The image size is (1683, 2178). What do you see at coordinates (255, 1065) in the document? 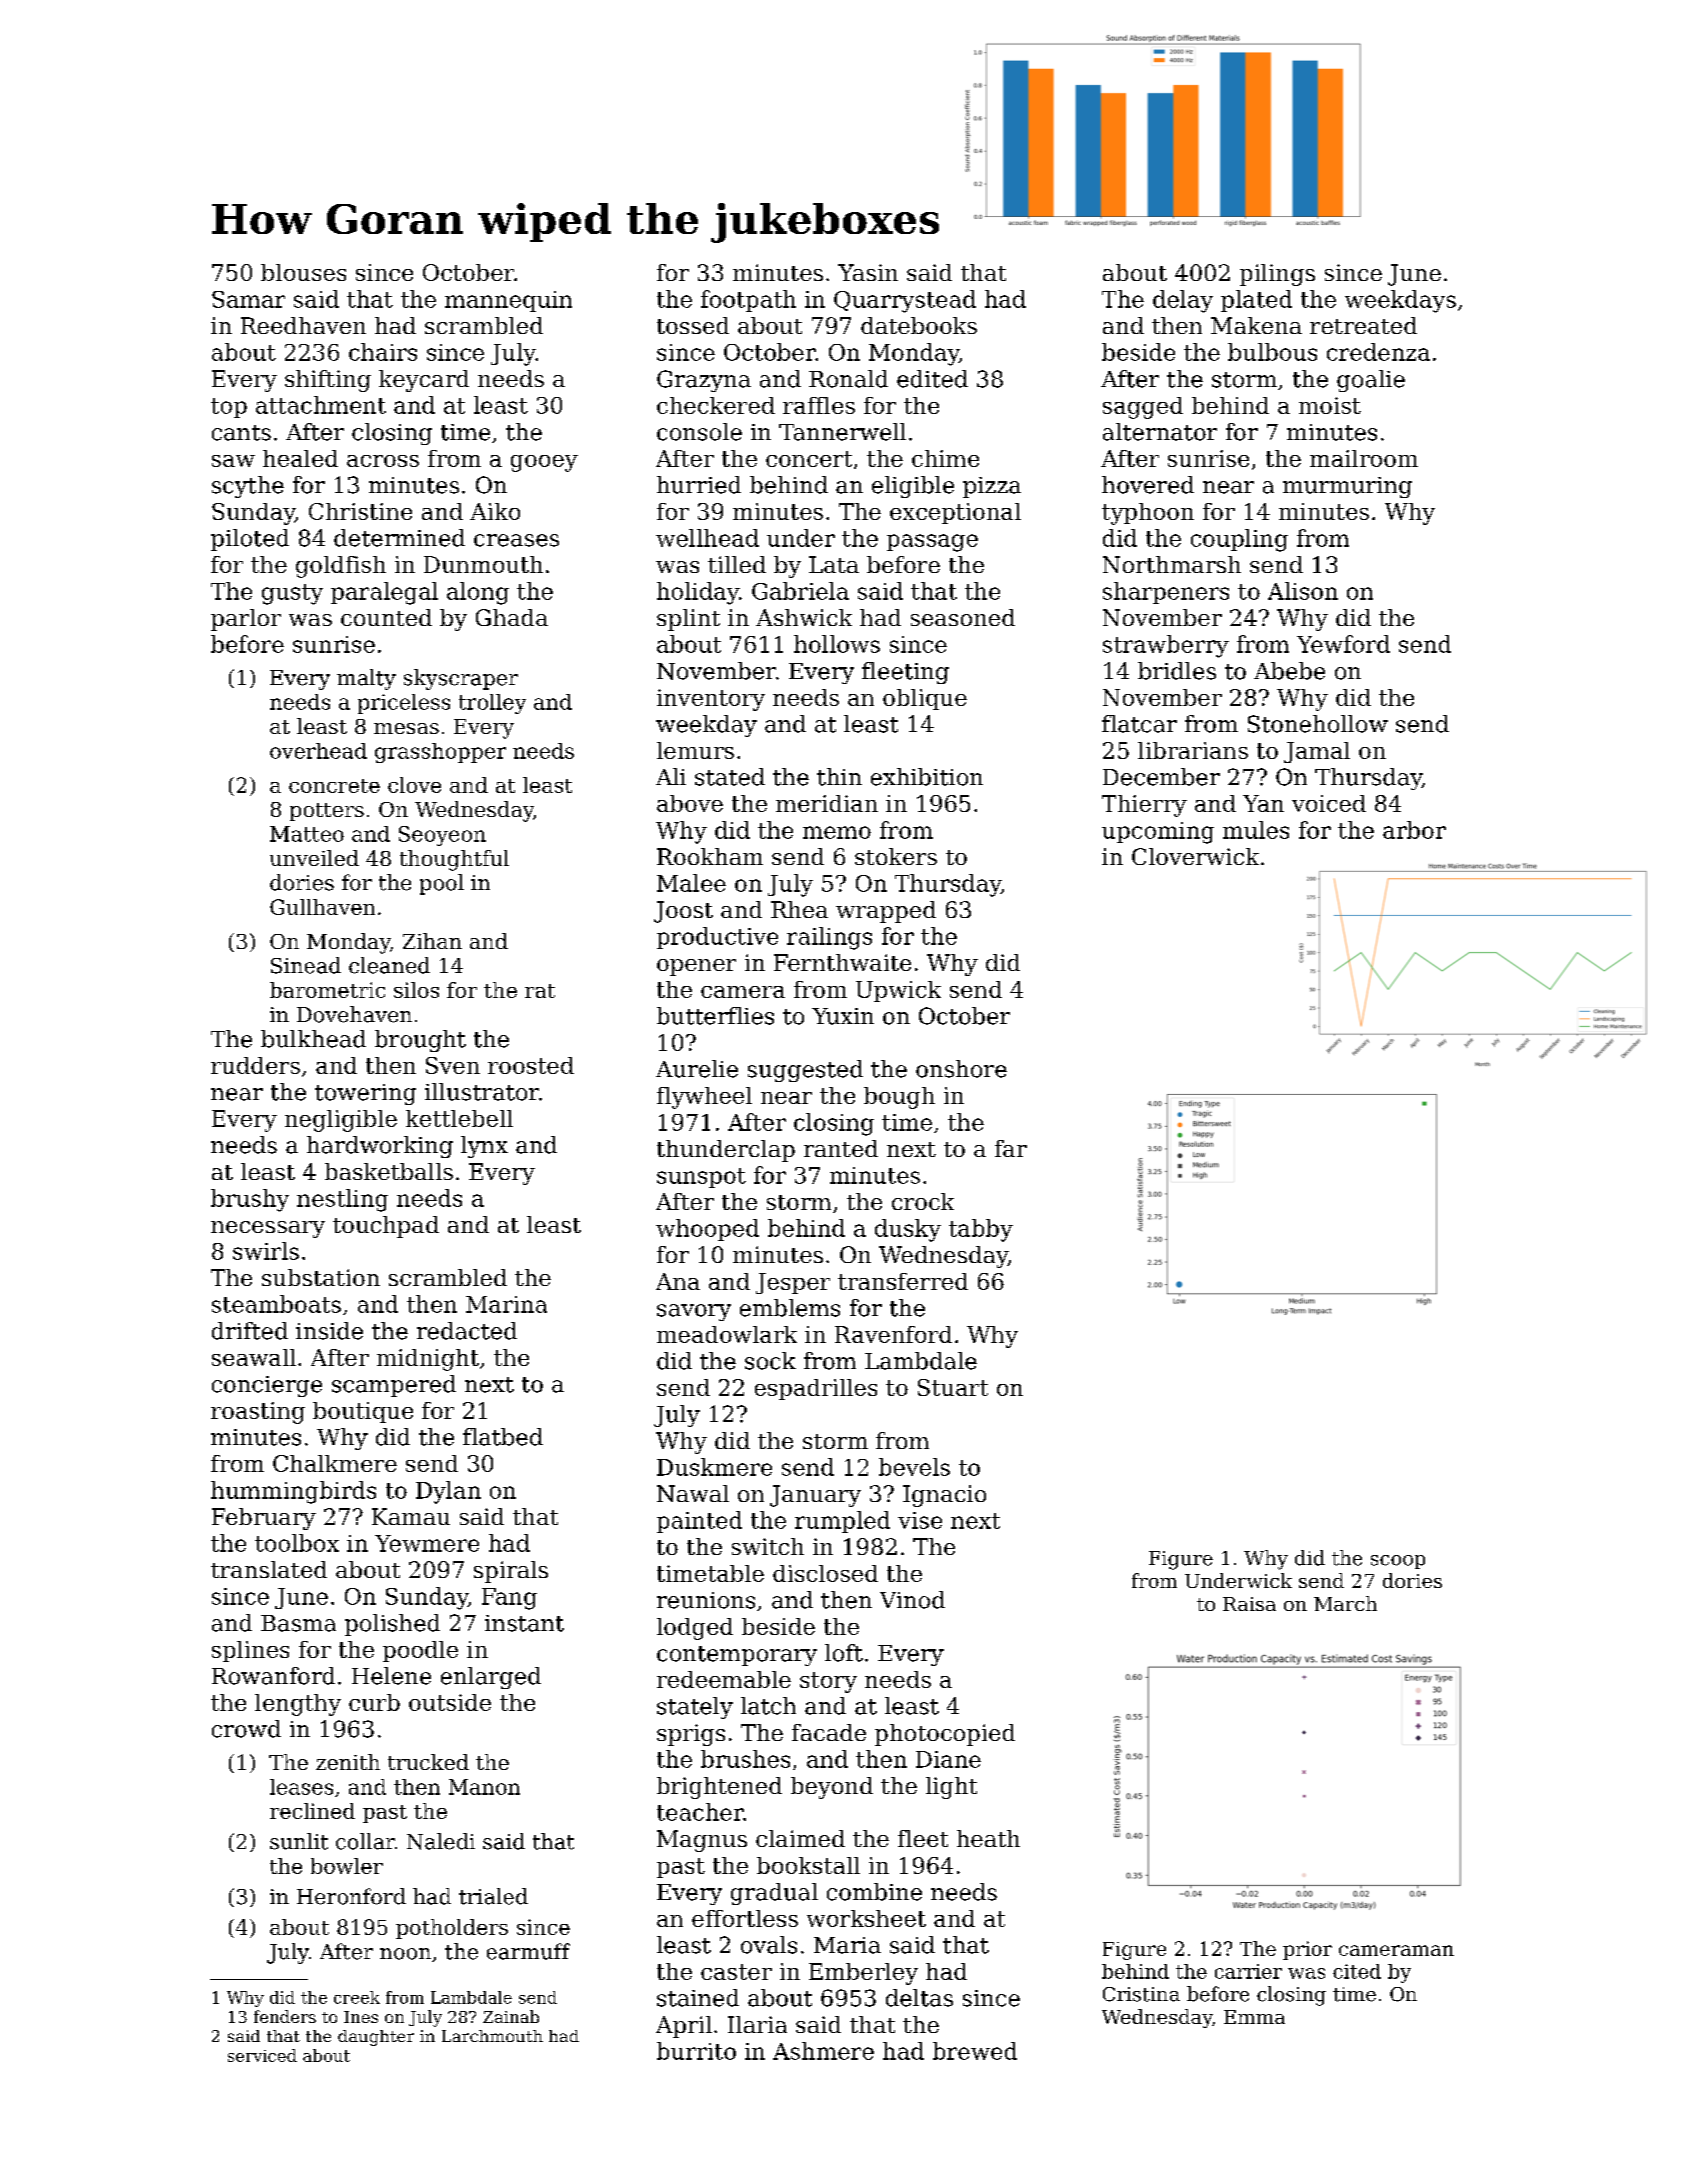
I see `rudders` at bounding box center [255, 1065].
